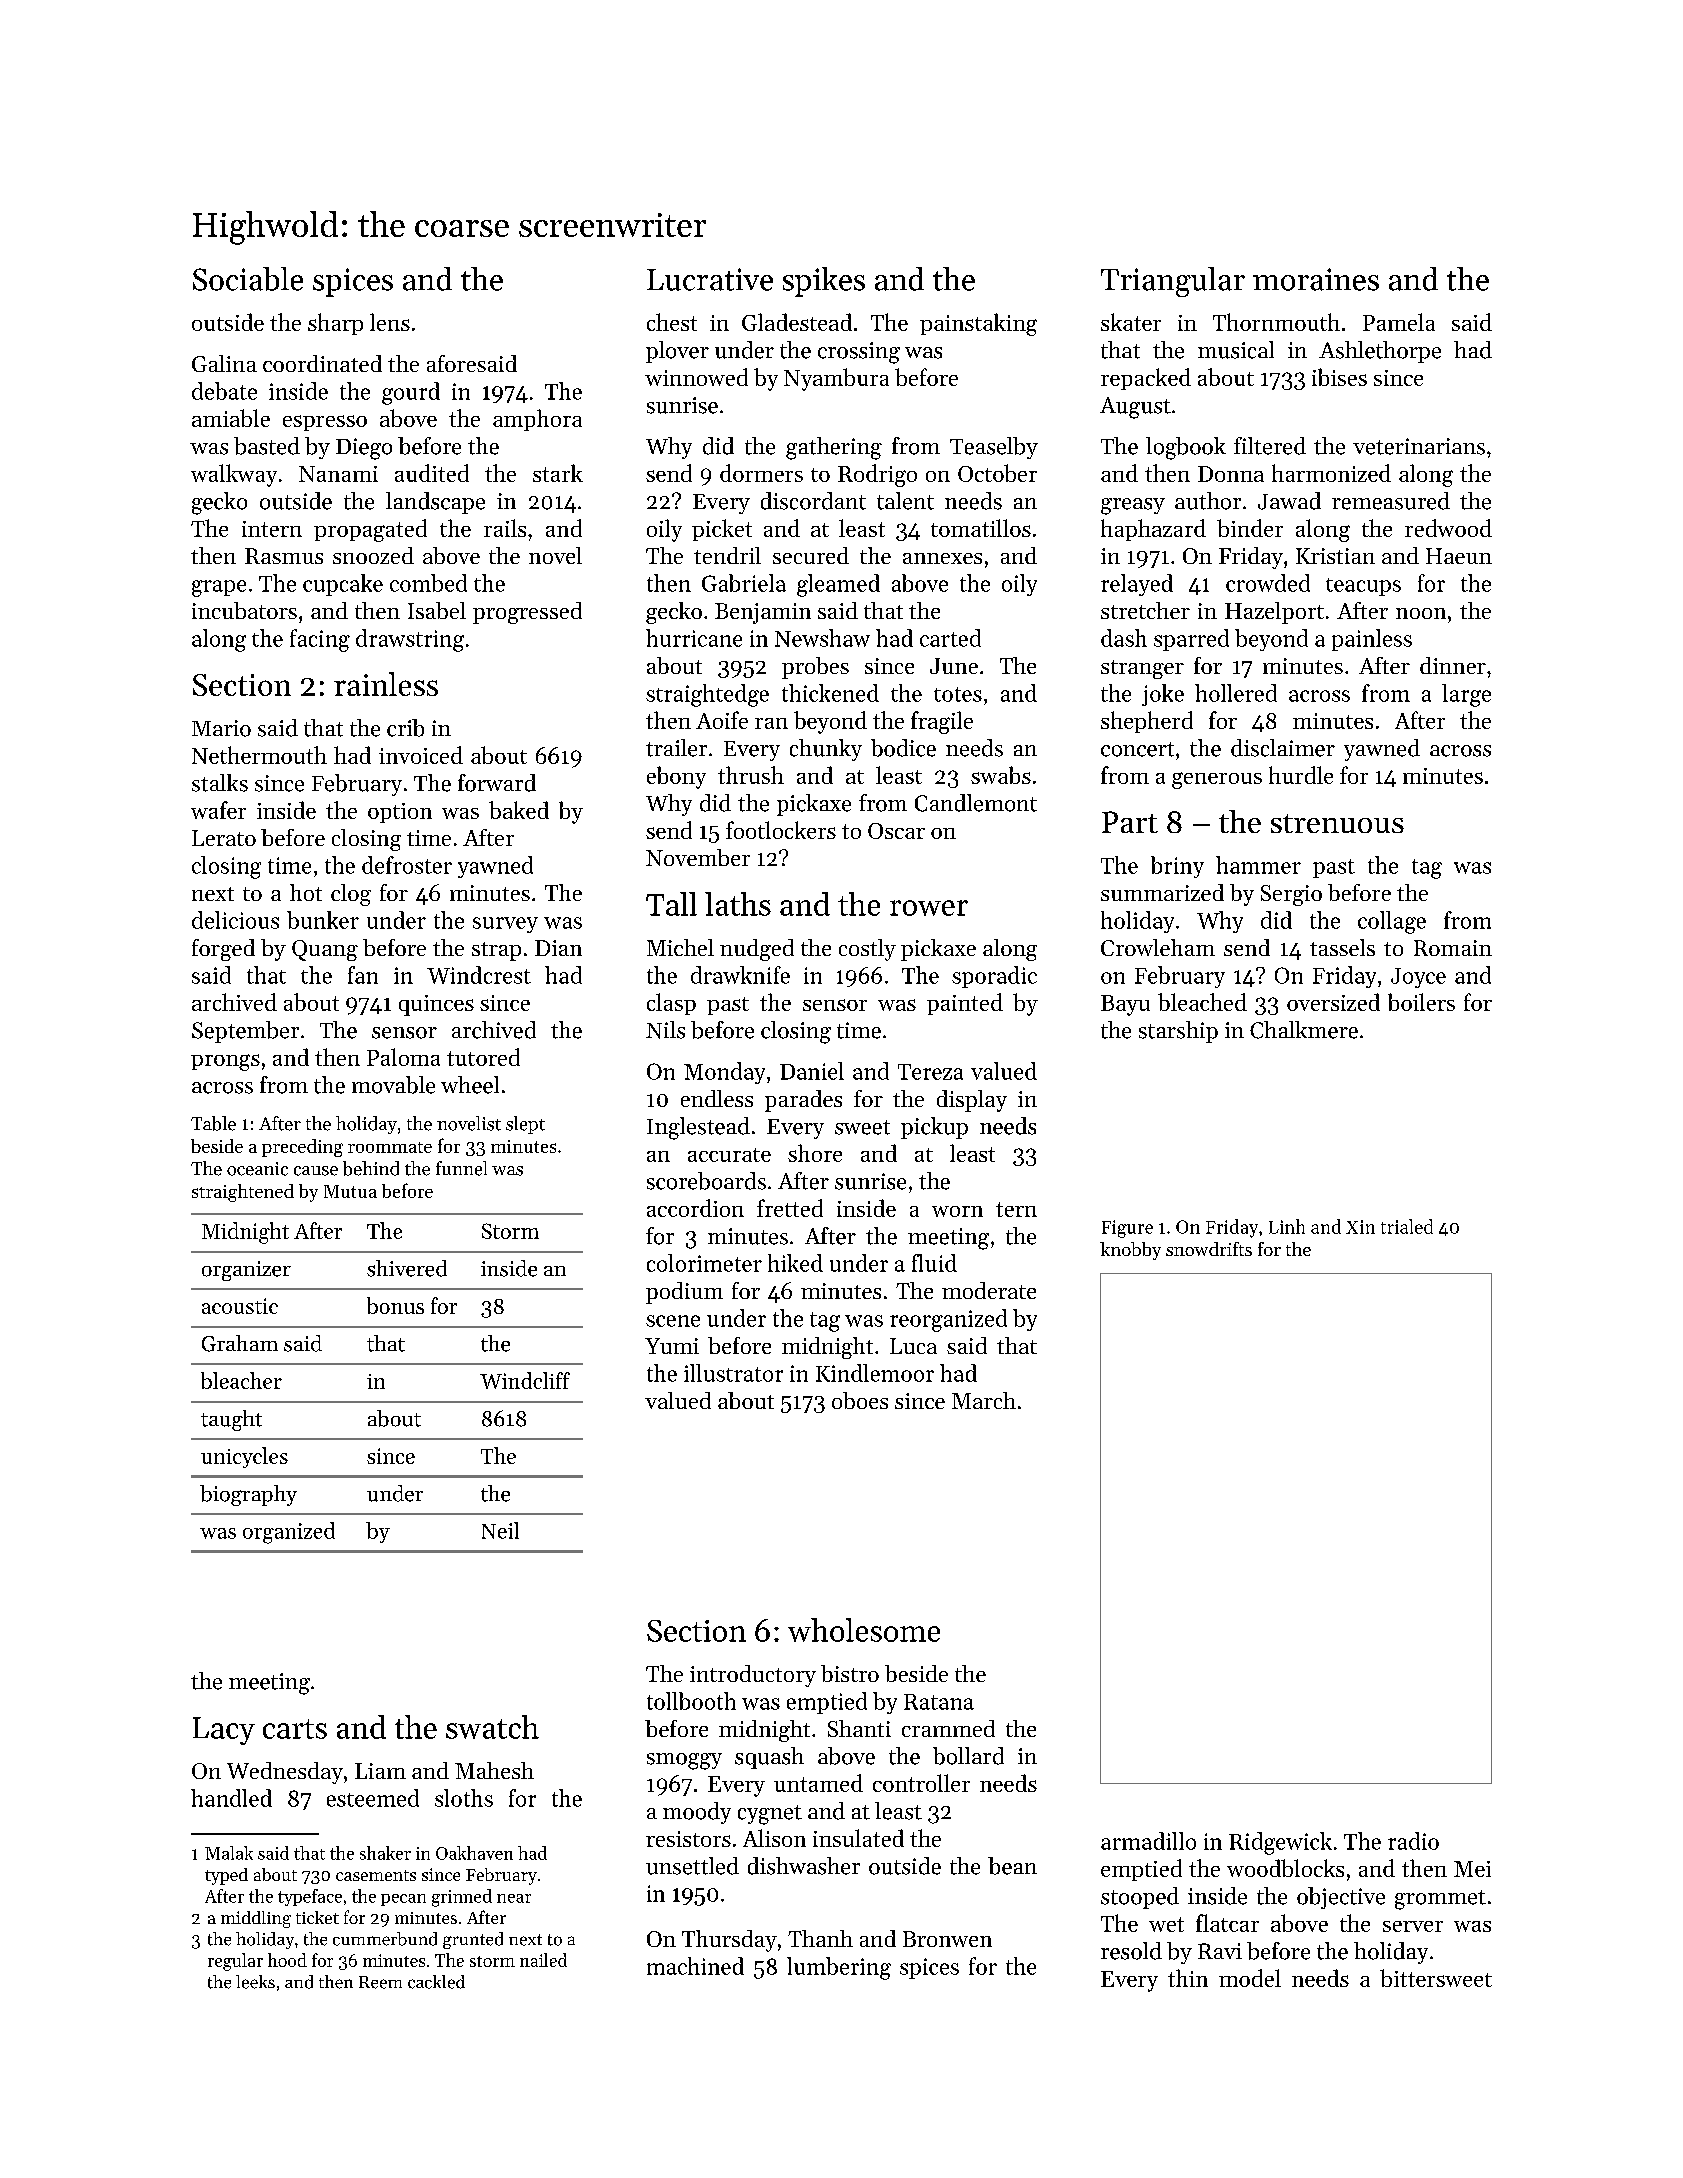 The image size is (1683, 2178). What do you see at coordinates (1012, 1866) in the screenshot?
I see `bean` at bounding box center [1012, 1866].
